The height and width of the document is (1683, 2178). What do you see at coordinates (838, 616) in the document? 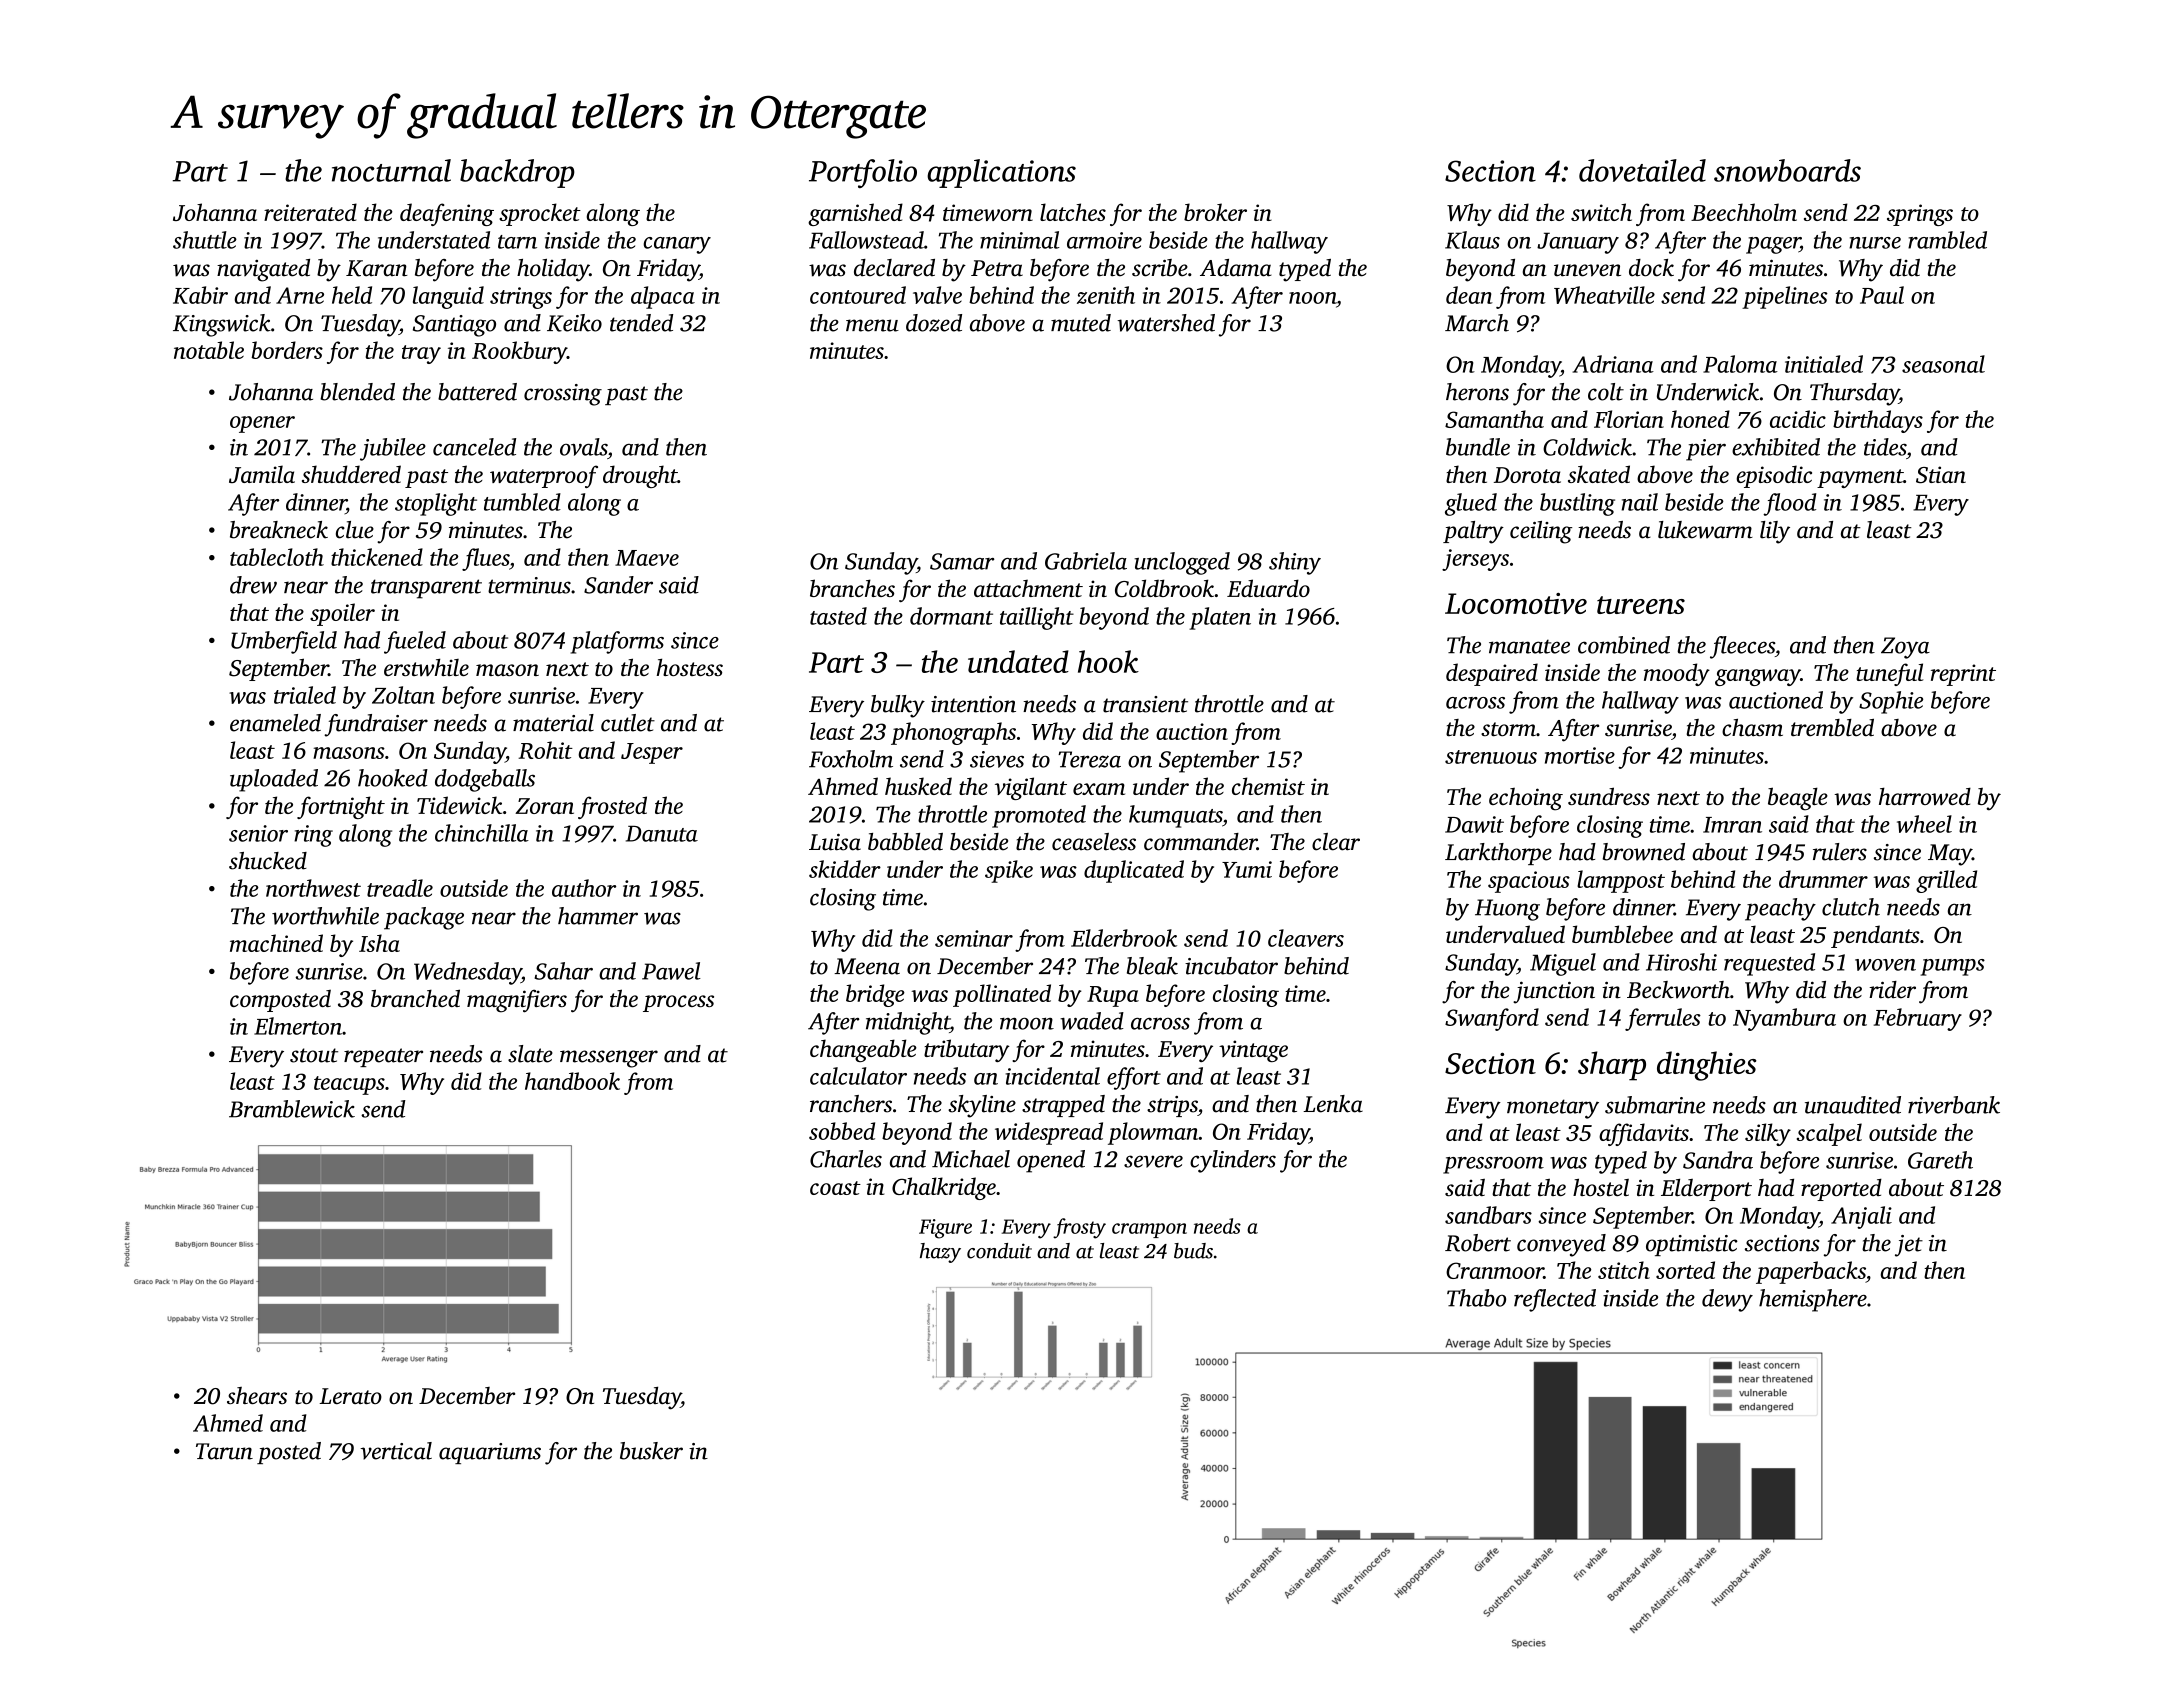
I see `tasted` at bounding box center [838, 616].
